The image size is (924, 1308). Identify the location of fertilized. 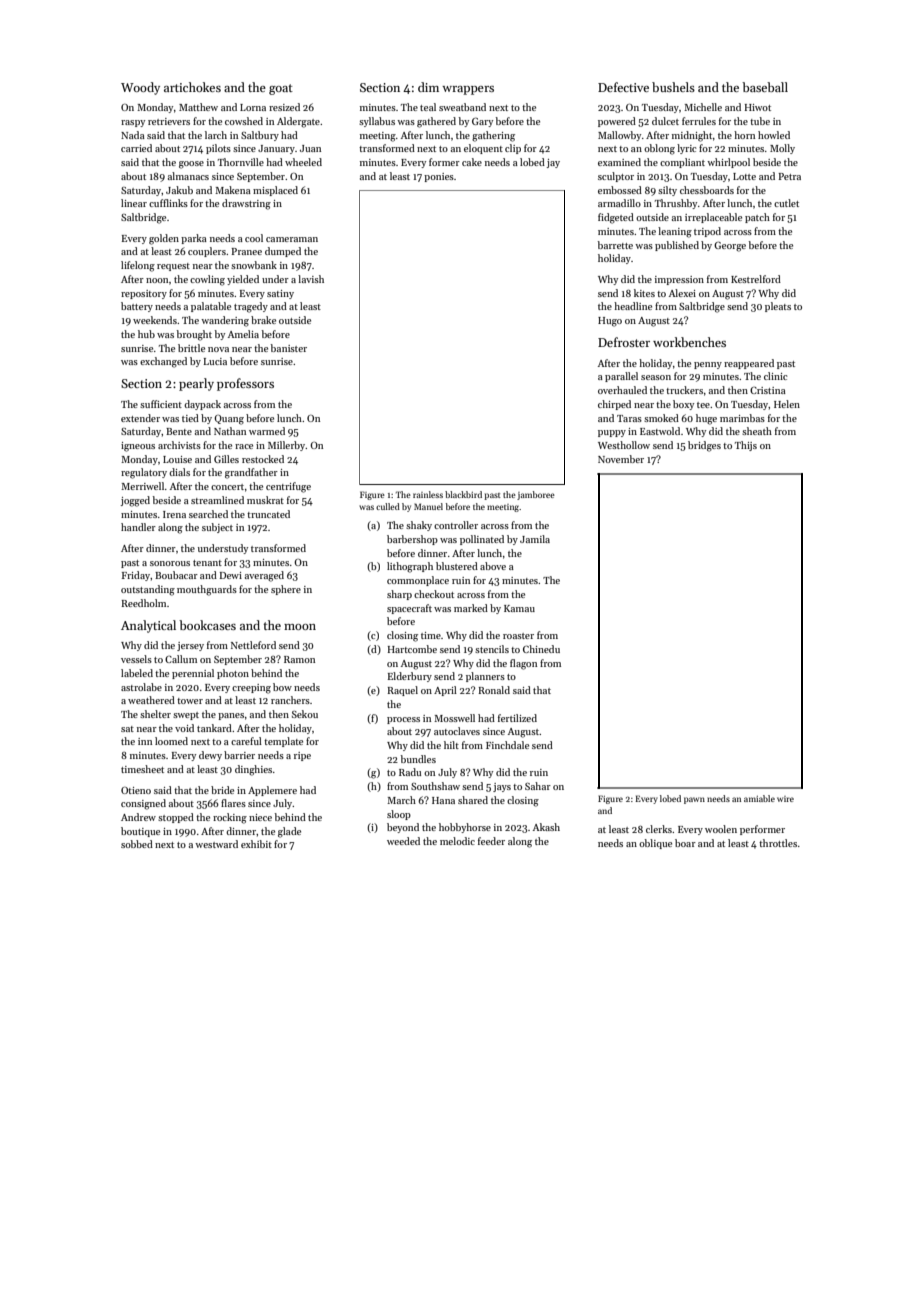
(517, 718).
